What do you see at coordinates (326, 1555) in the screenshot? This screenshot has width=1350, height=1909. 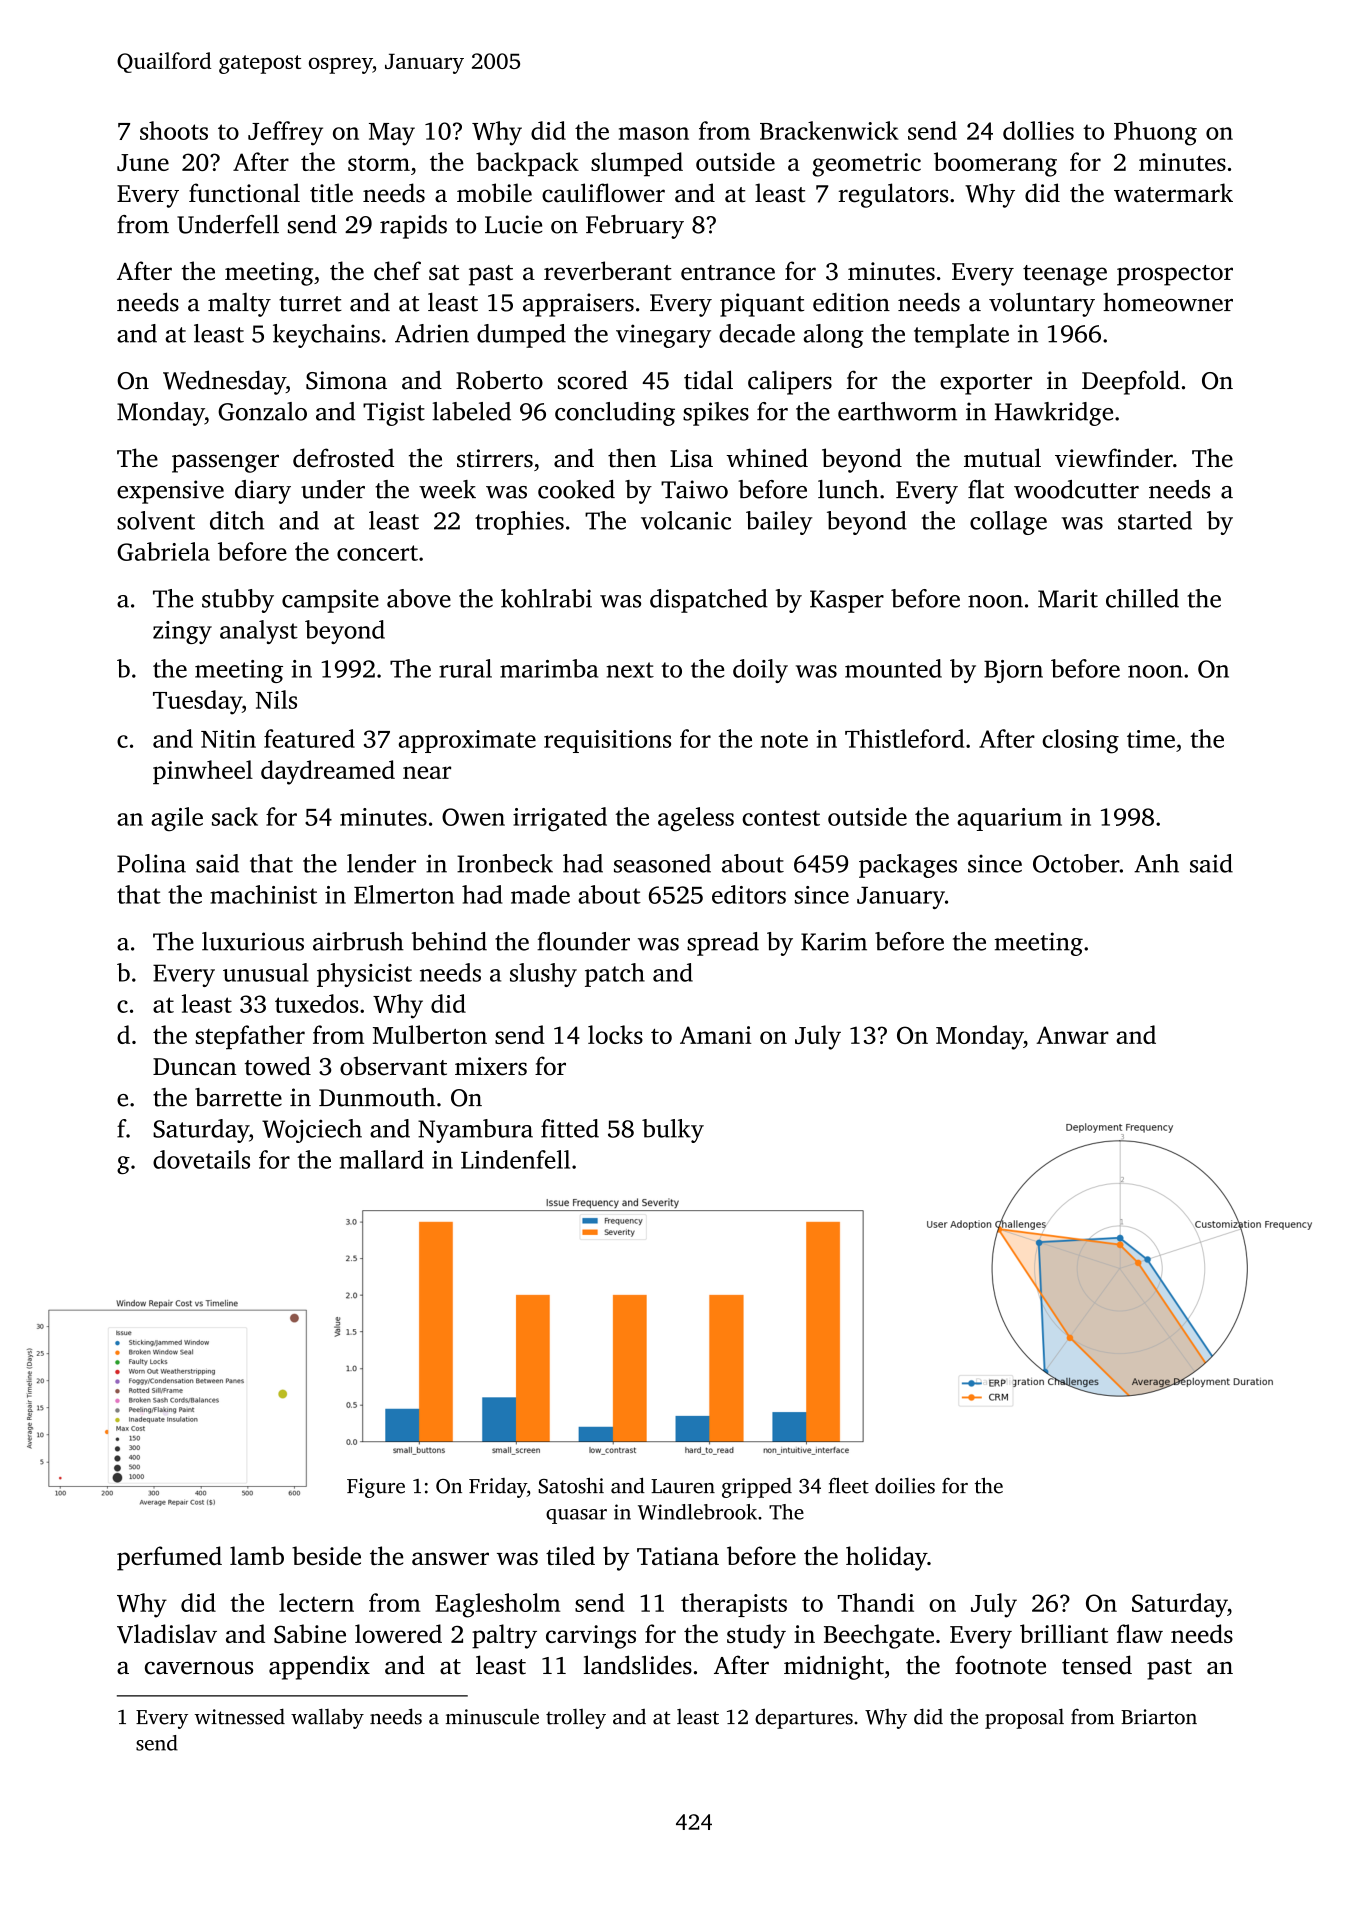 I see `beside` at bounding box center [326, 1555].
